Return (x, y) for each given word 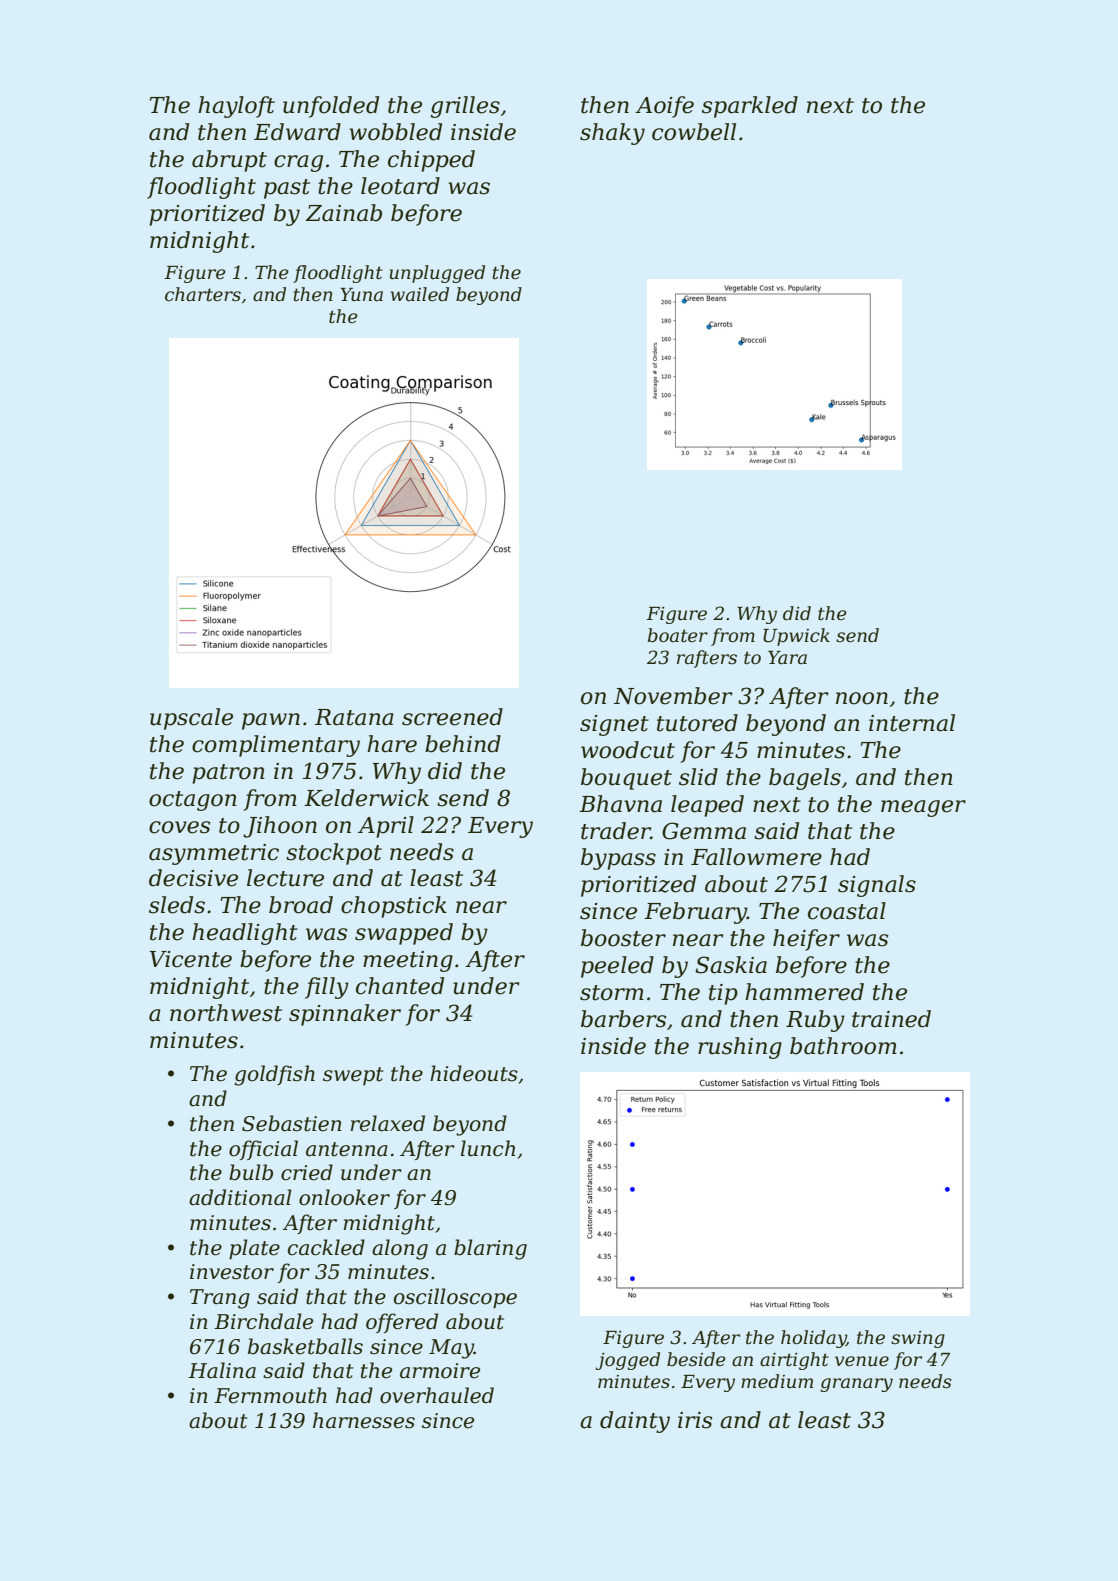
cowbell (694, 132)
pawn (271, 721)
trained (891, 1019)
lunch (488, 1148)
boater (678, 635)
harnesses (364, 1420)
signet (614, 725)
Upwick (796, 637)
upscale (191, 719)
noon (862, 698)
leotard (400, 186)
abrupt (229, 161)
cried (307, 1172)
